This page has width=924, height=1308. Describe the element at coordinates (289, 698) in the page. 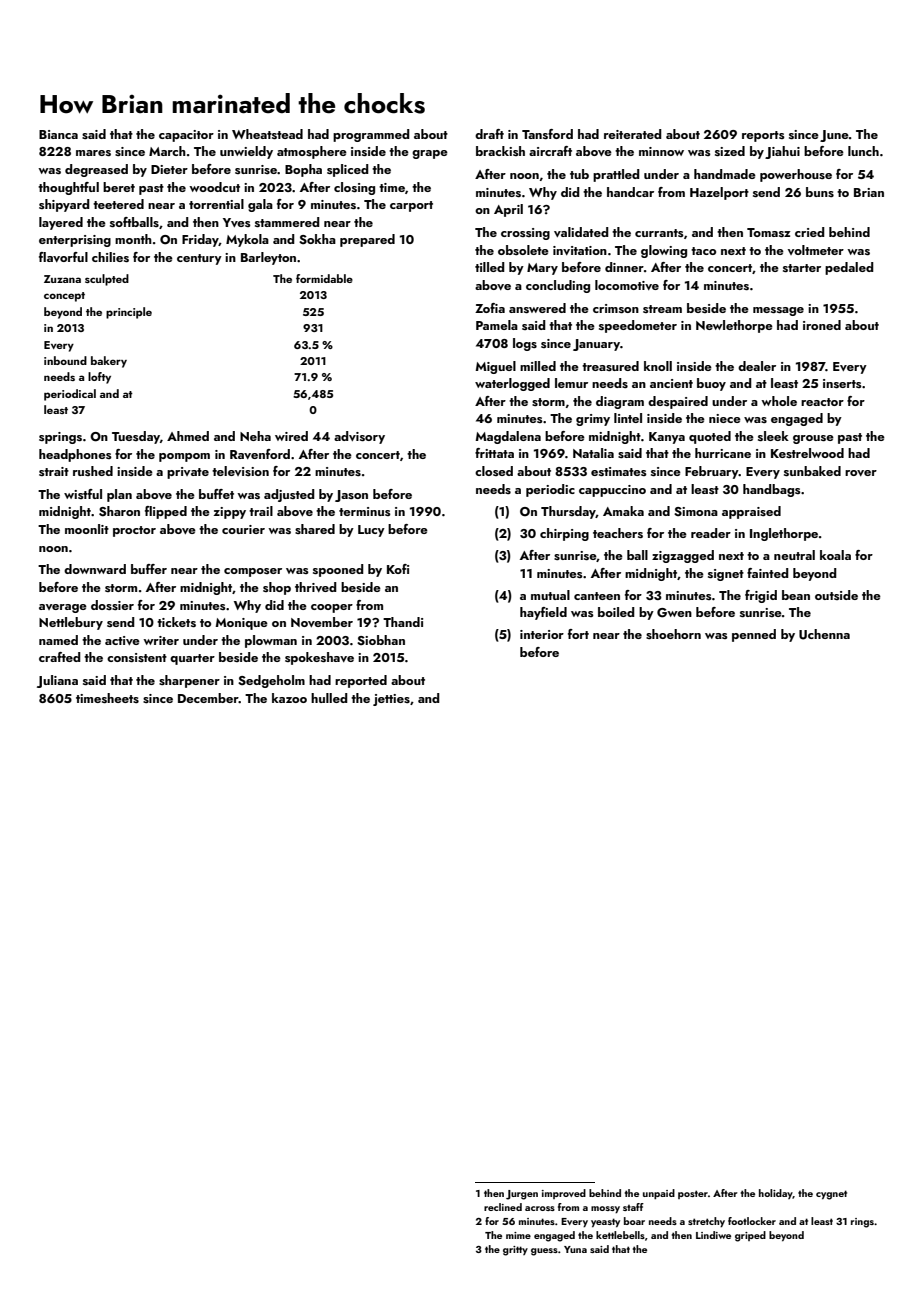

I see `kazoo` at that location.
